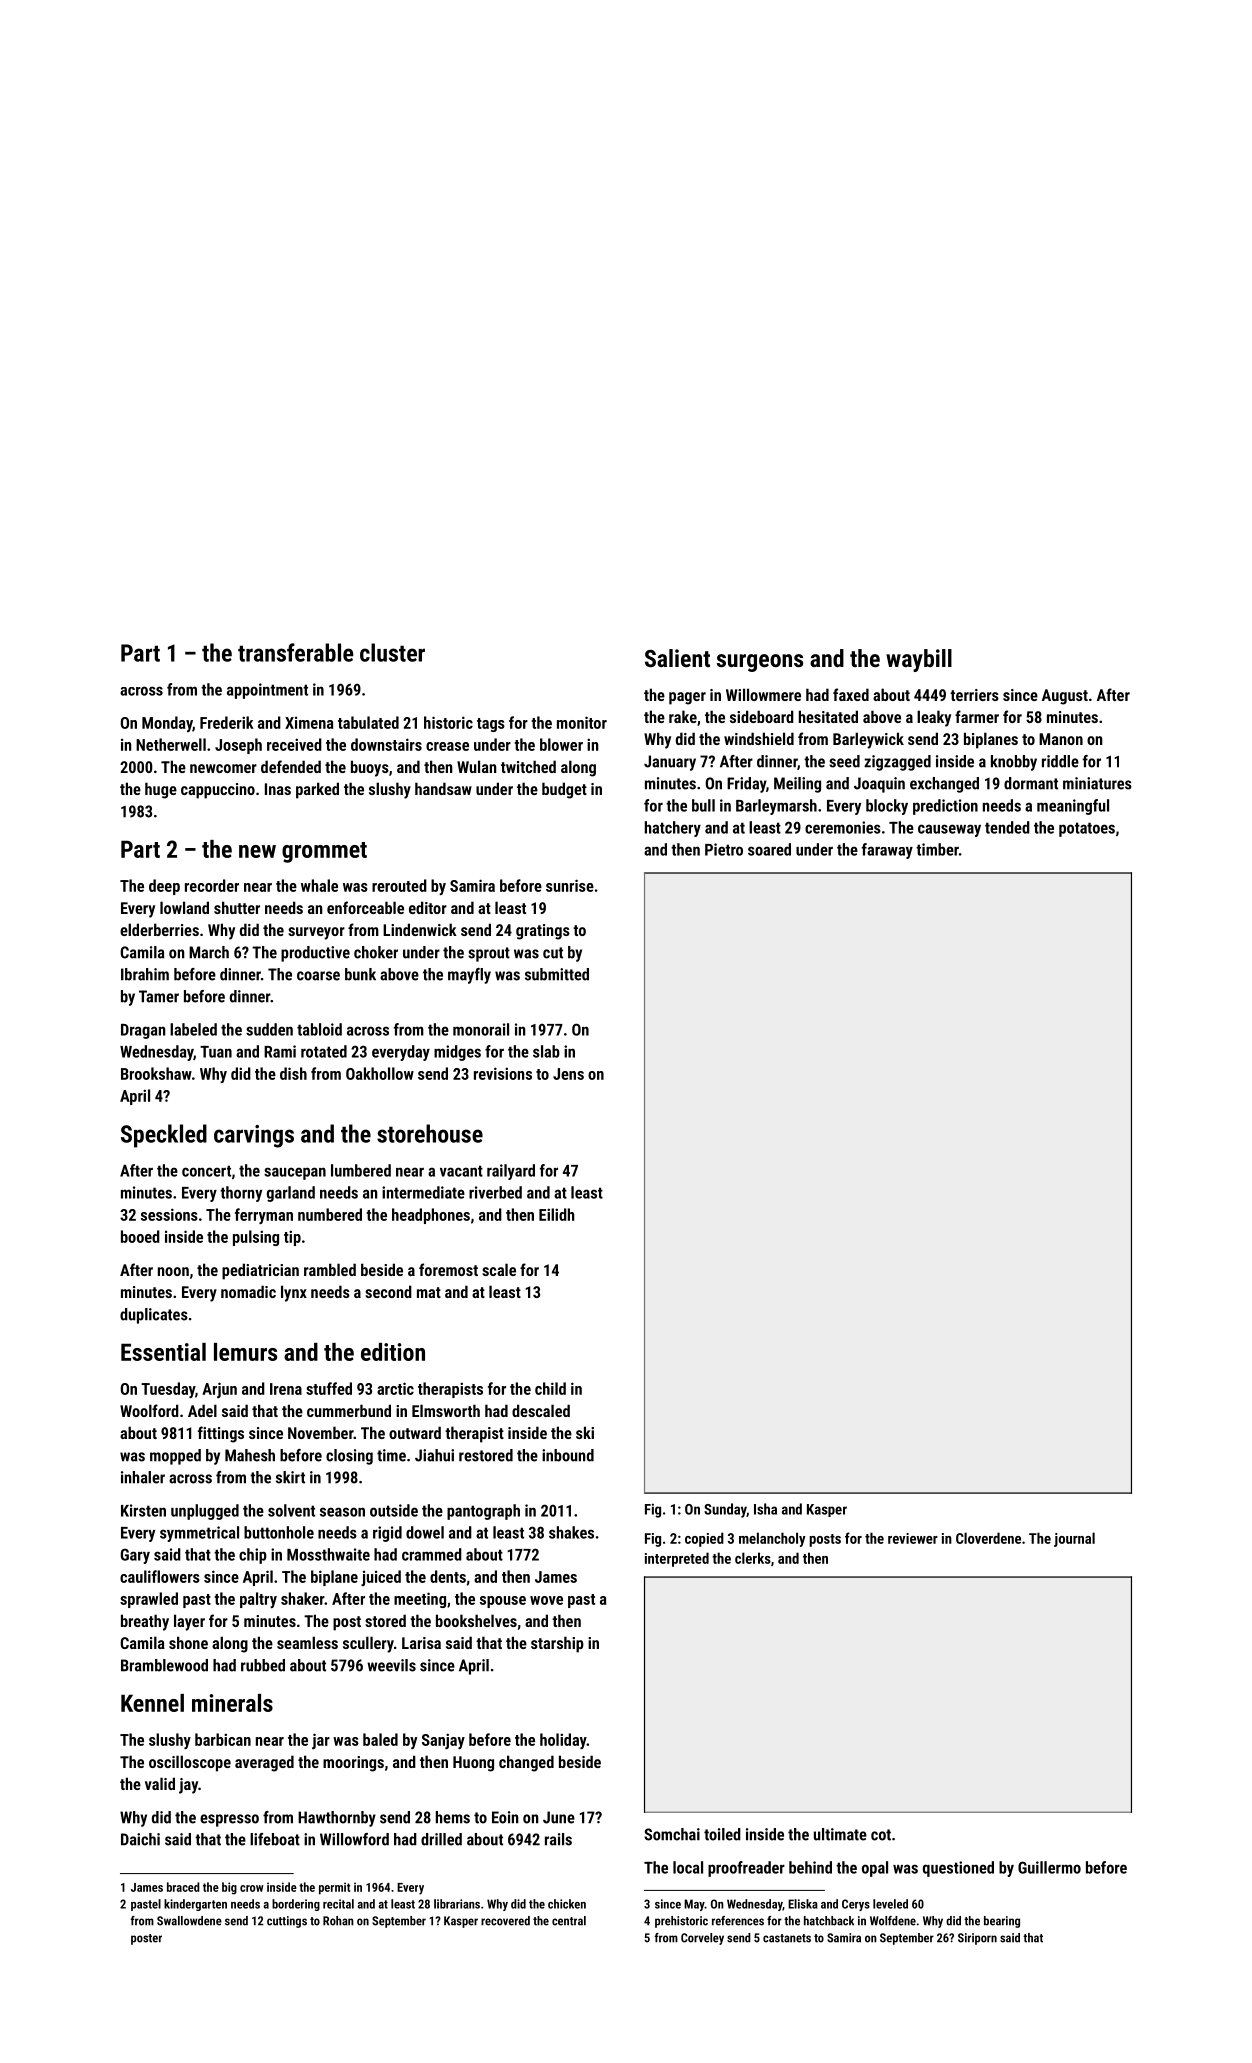 The image size is (1252, 2063). What do you see at coordinates (202, 1410) in the document?
I see `Adel` at bounding box center [202, 1410].
